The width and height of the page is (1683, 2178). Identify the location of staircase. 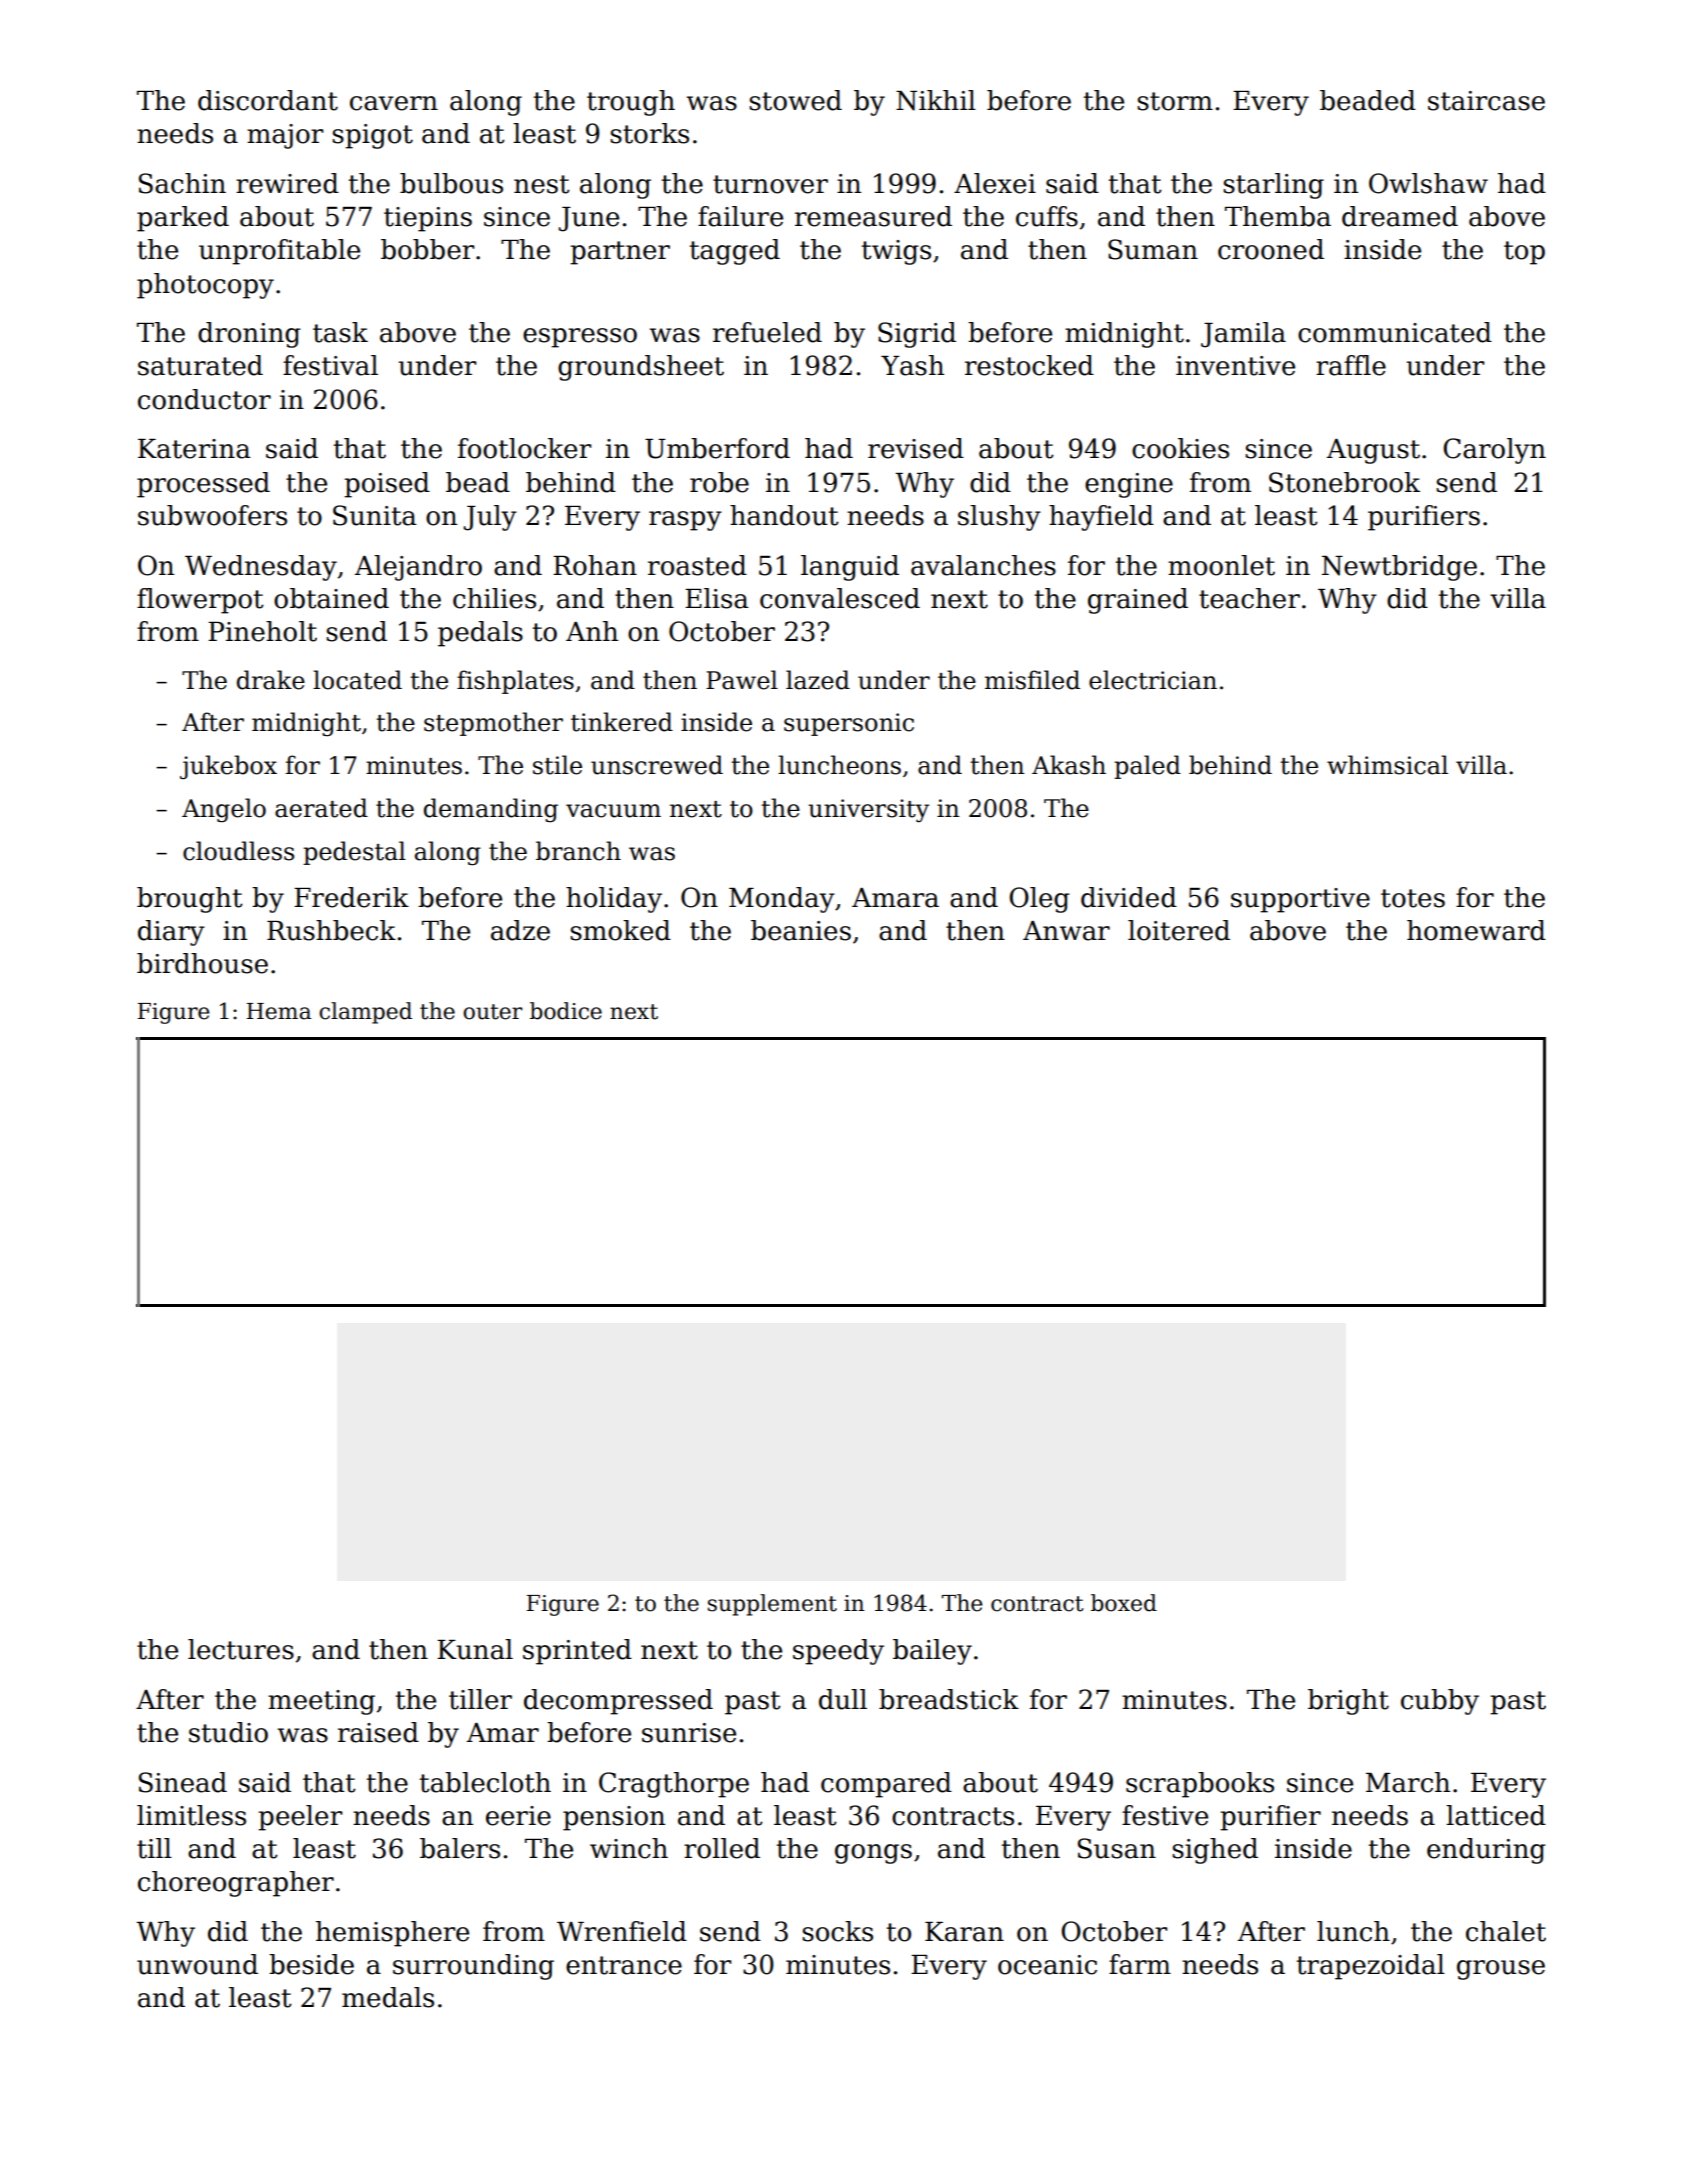
(1486, 101).
